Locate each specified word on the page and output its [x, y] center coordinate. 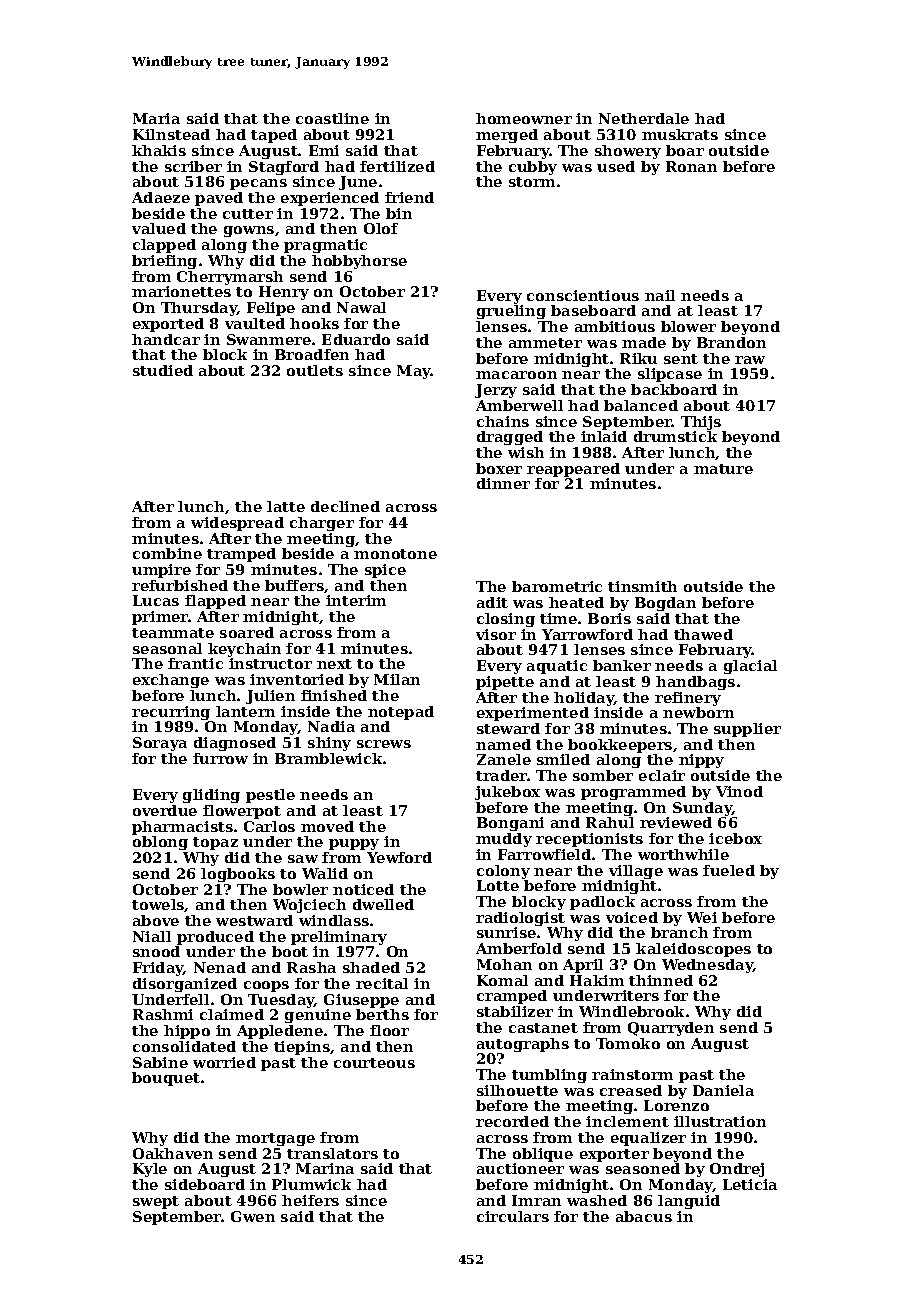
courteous [374, 1063]
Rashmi [163, 1014]
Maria [156, 118]
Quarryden [671, 1029]
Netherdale [644, 118]
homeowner [524, 118]
